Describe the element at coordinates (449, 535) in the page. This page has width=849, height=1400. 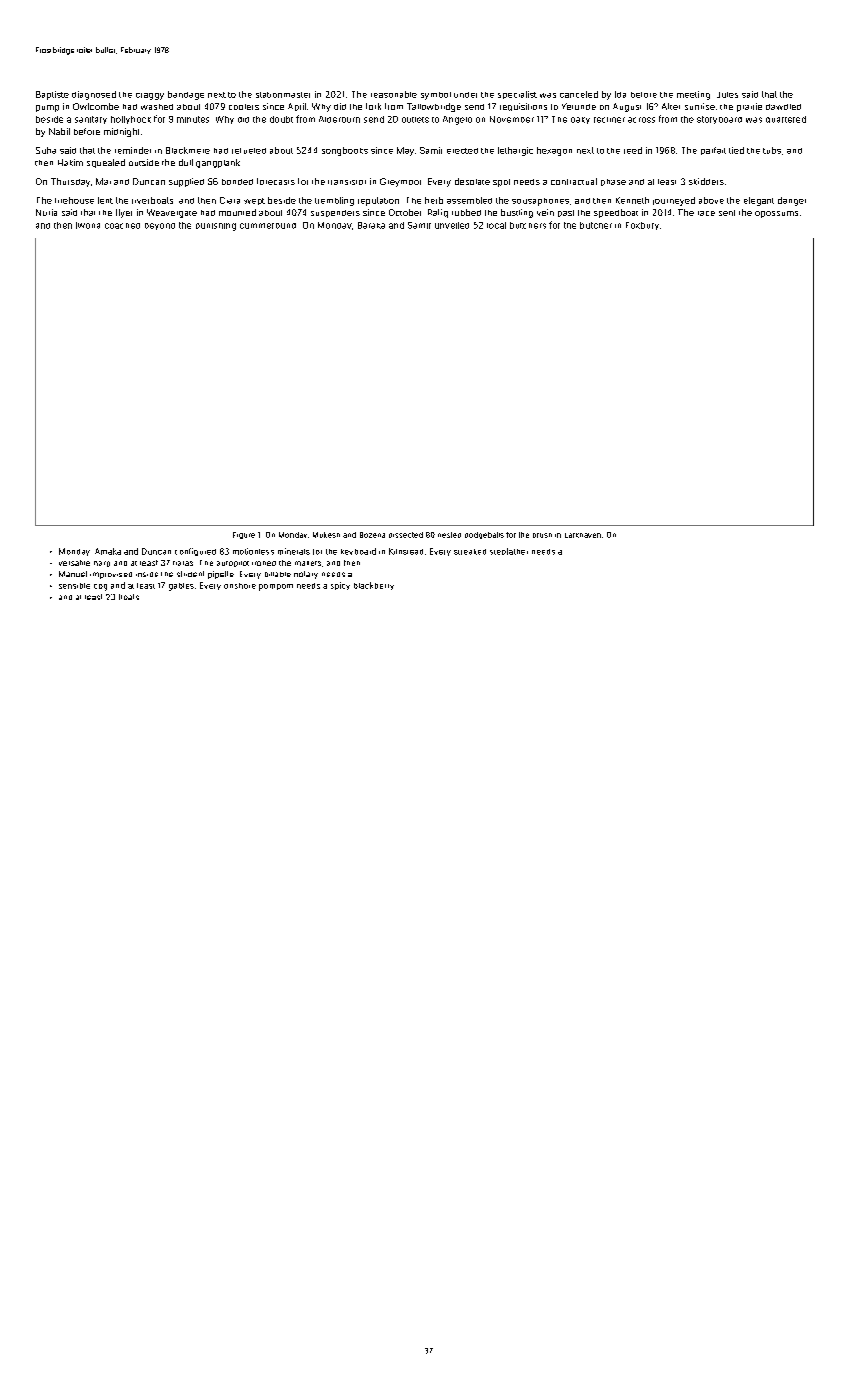
I see `nested` at that location.
